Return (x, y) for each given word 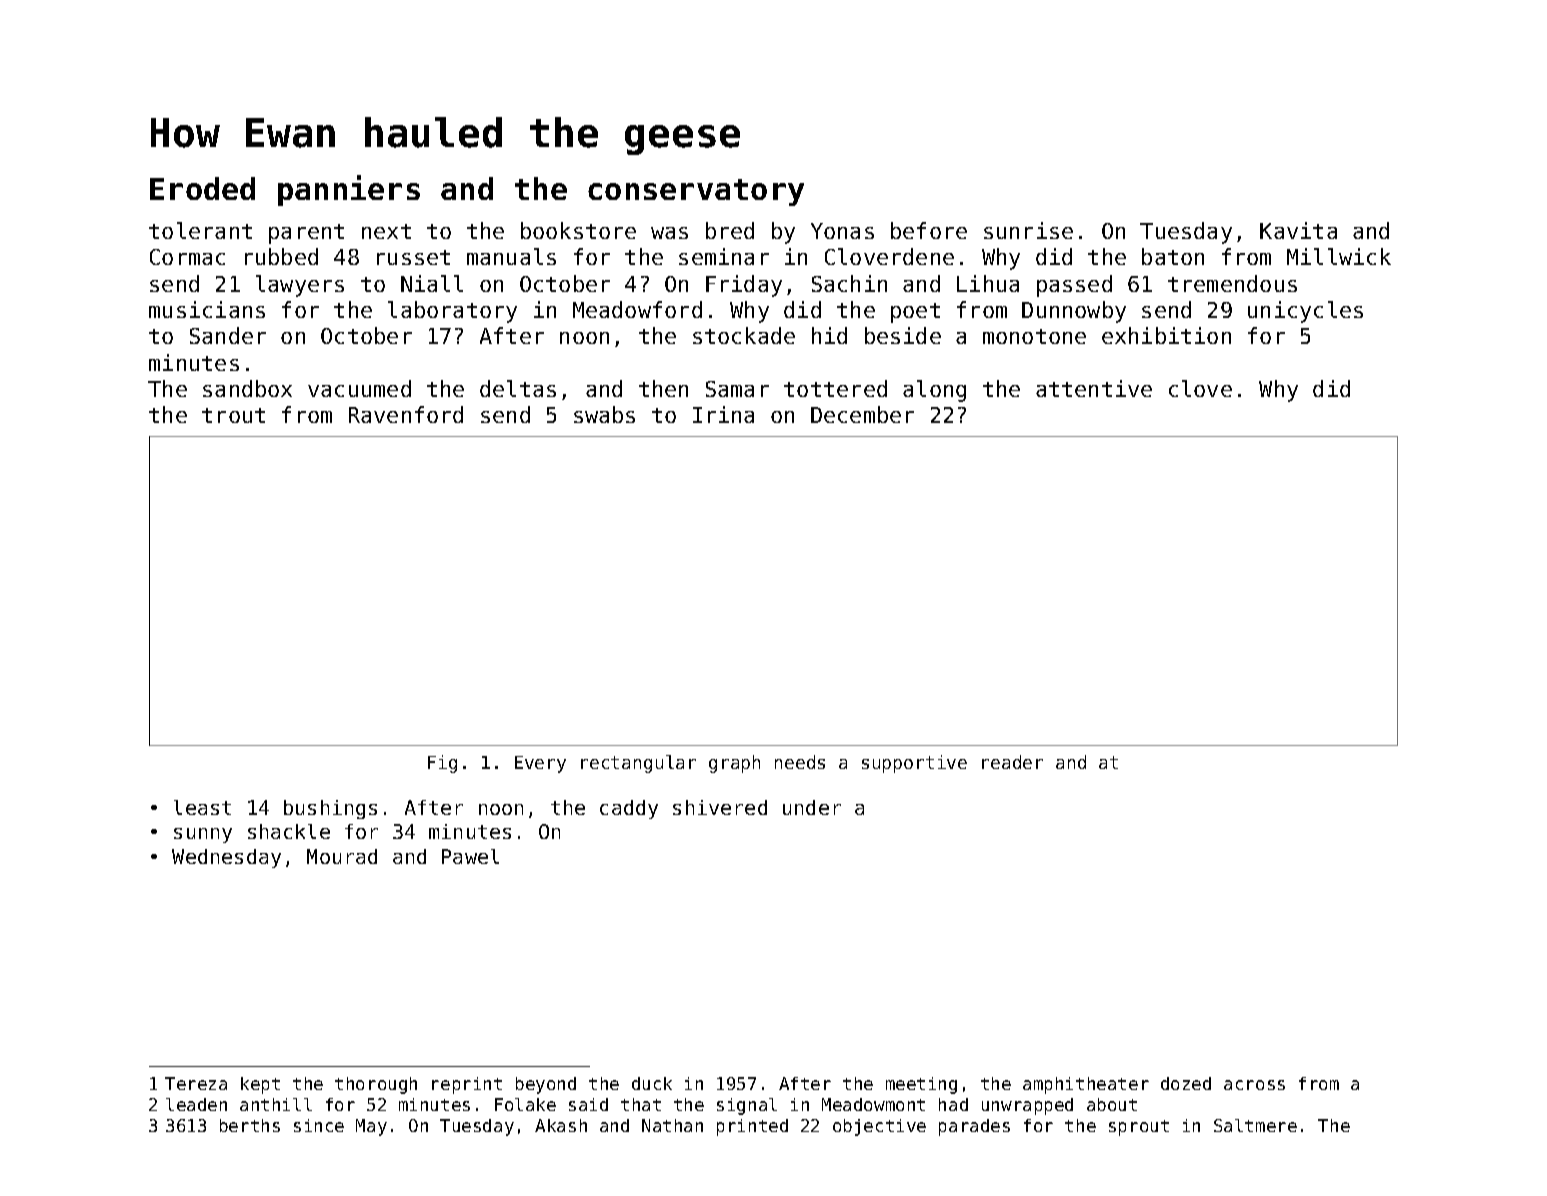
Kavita (1298, 230)
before (929, 230)
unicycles (1305, 312)
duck (652, 1083)
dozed (1186, 1083)
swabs (604, 414)
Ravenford (406, 414)
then (663, 388)
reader (1012, 762)
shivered (720, 807)
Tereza (196, 1083)
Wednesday (226, 858)
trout (233, 415)
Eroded (202, 188)
